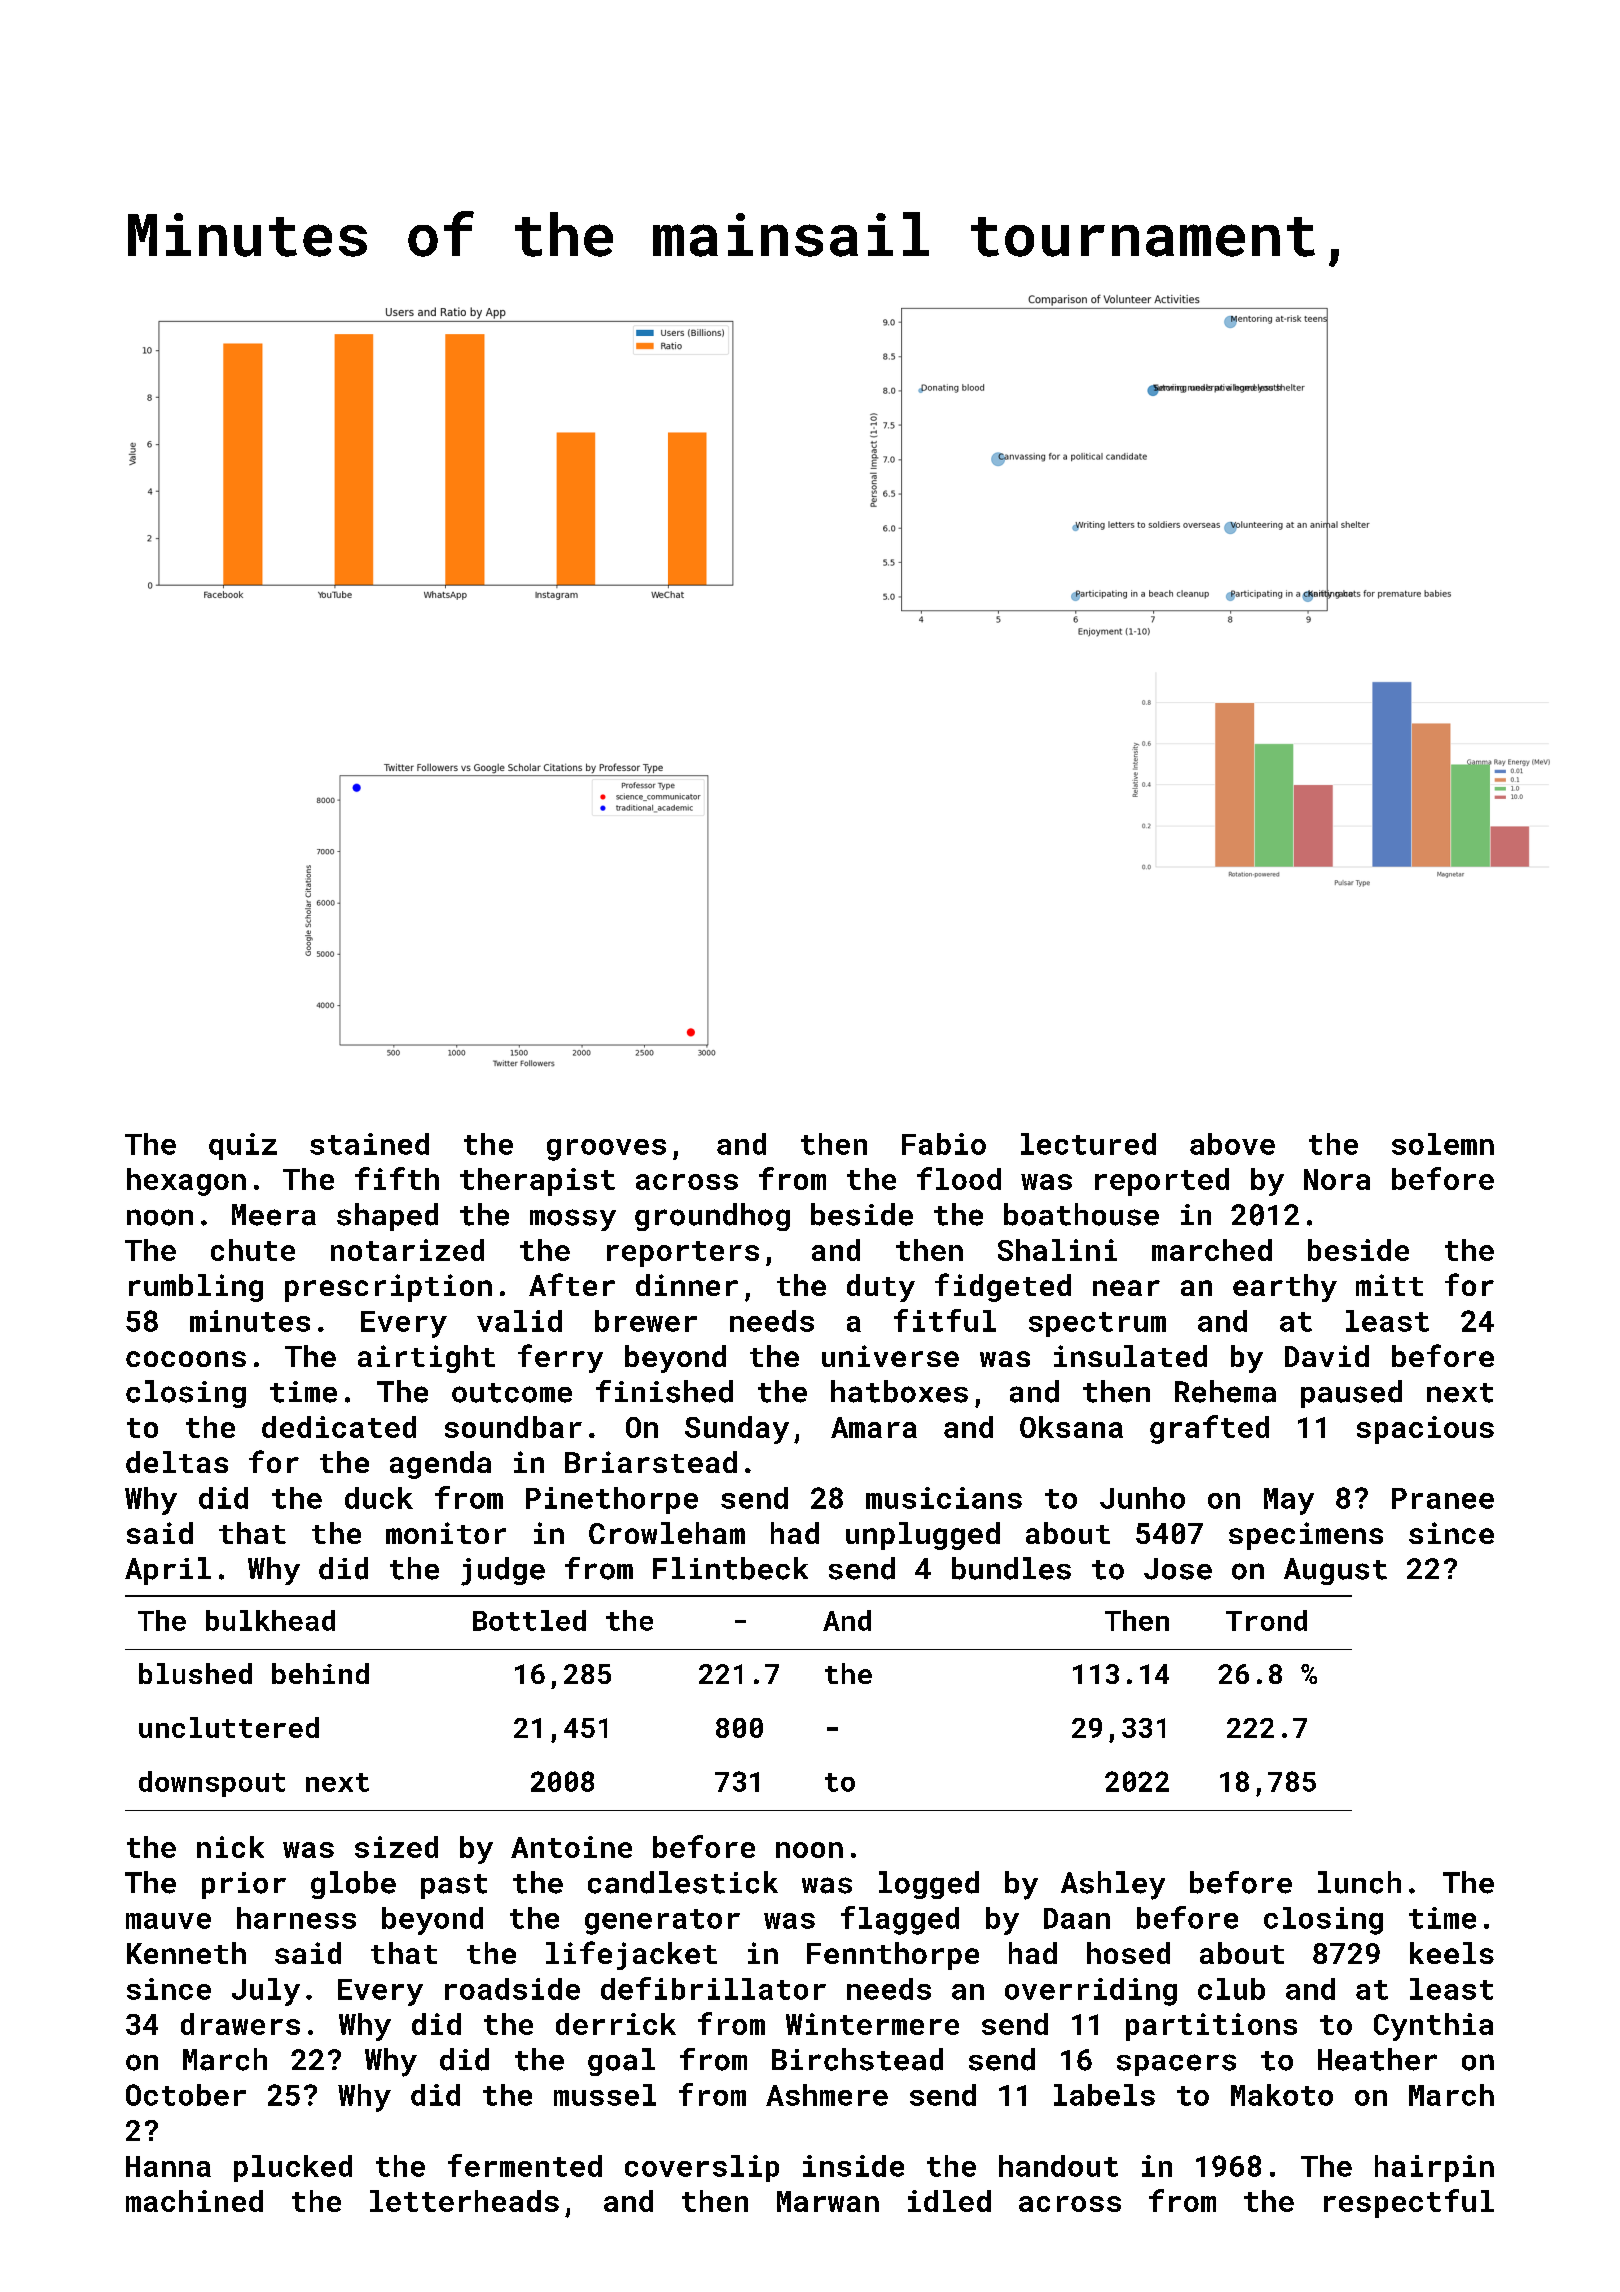  I want to click on Rehema, so click(1225, 1391).
